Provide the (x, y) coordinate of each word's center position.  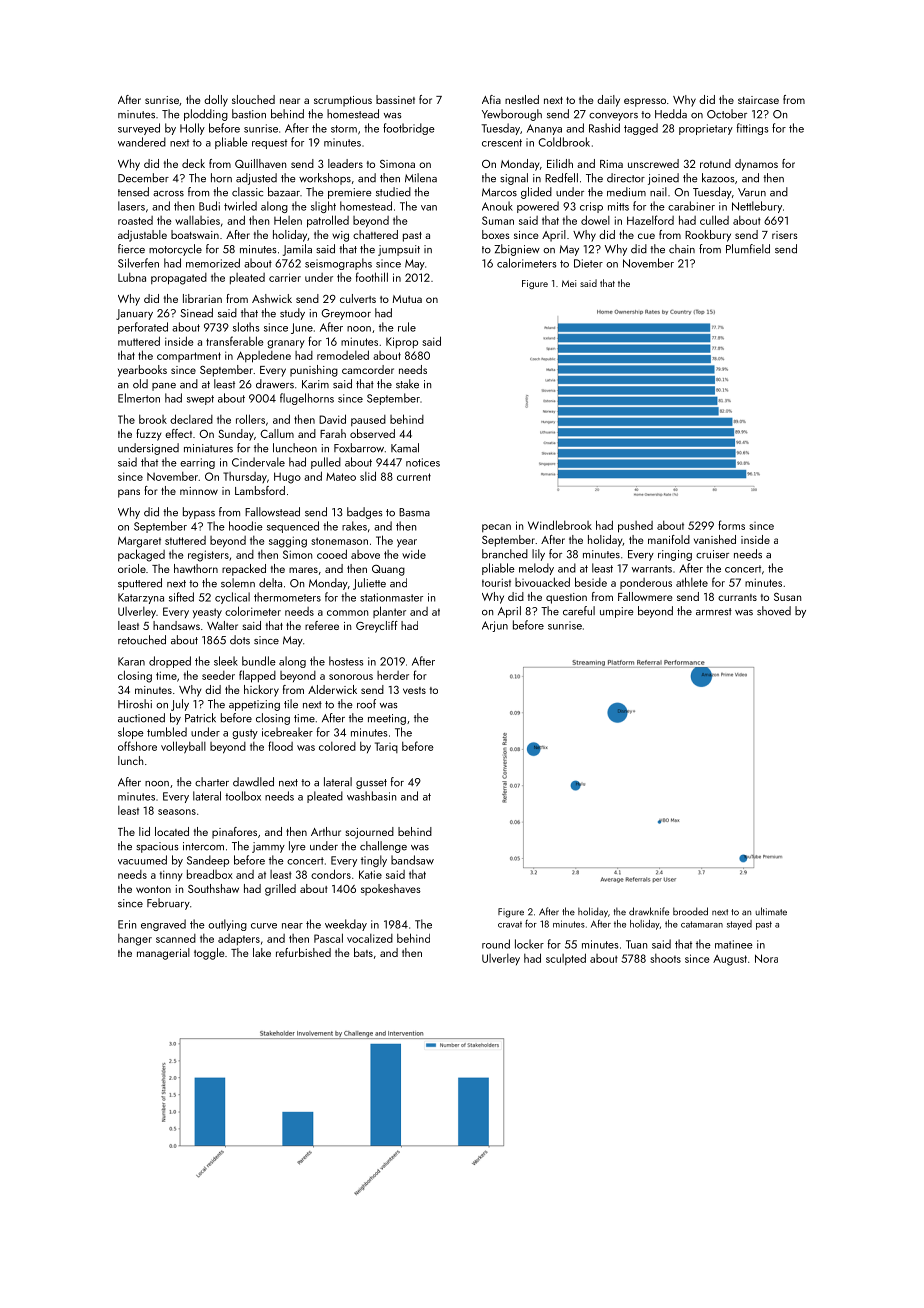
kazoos (718, 178)
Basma (414, 512)
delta (270, 583)
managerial (163, 954)
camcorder (368, 369)
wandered (142, 142)
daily (608, 101)
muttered (139, 341)
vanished (715, 539)
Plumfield (748, 249)
